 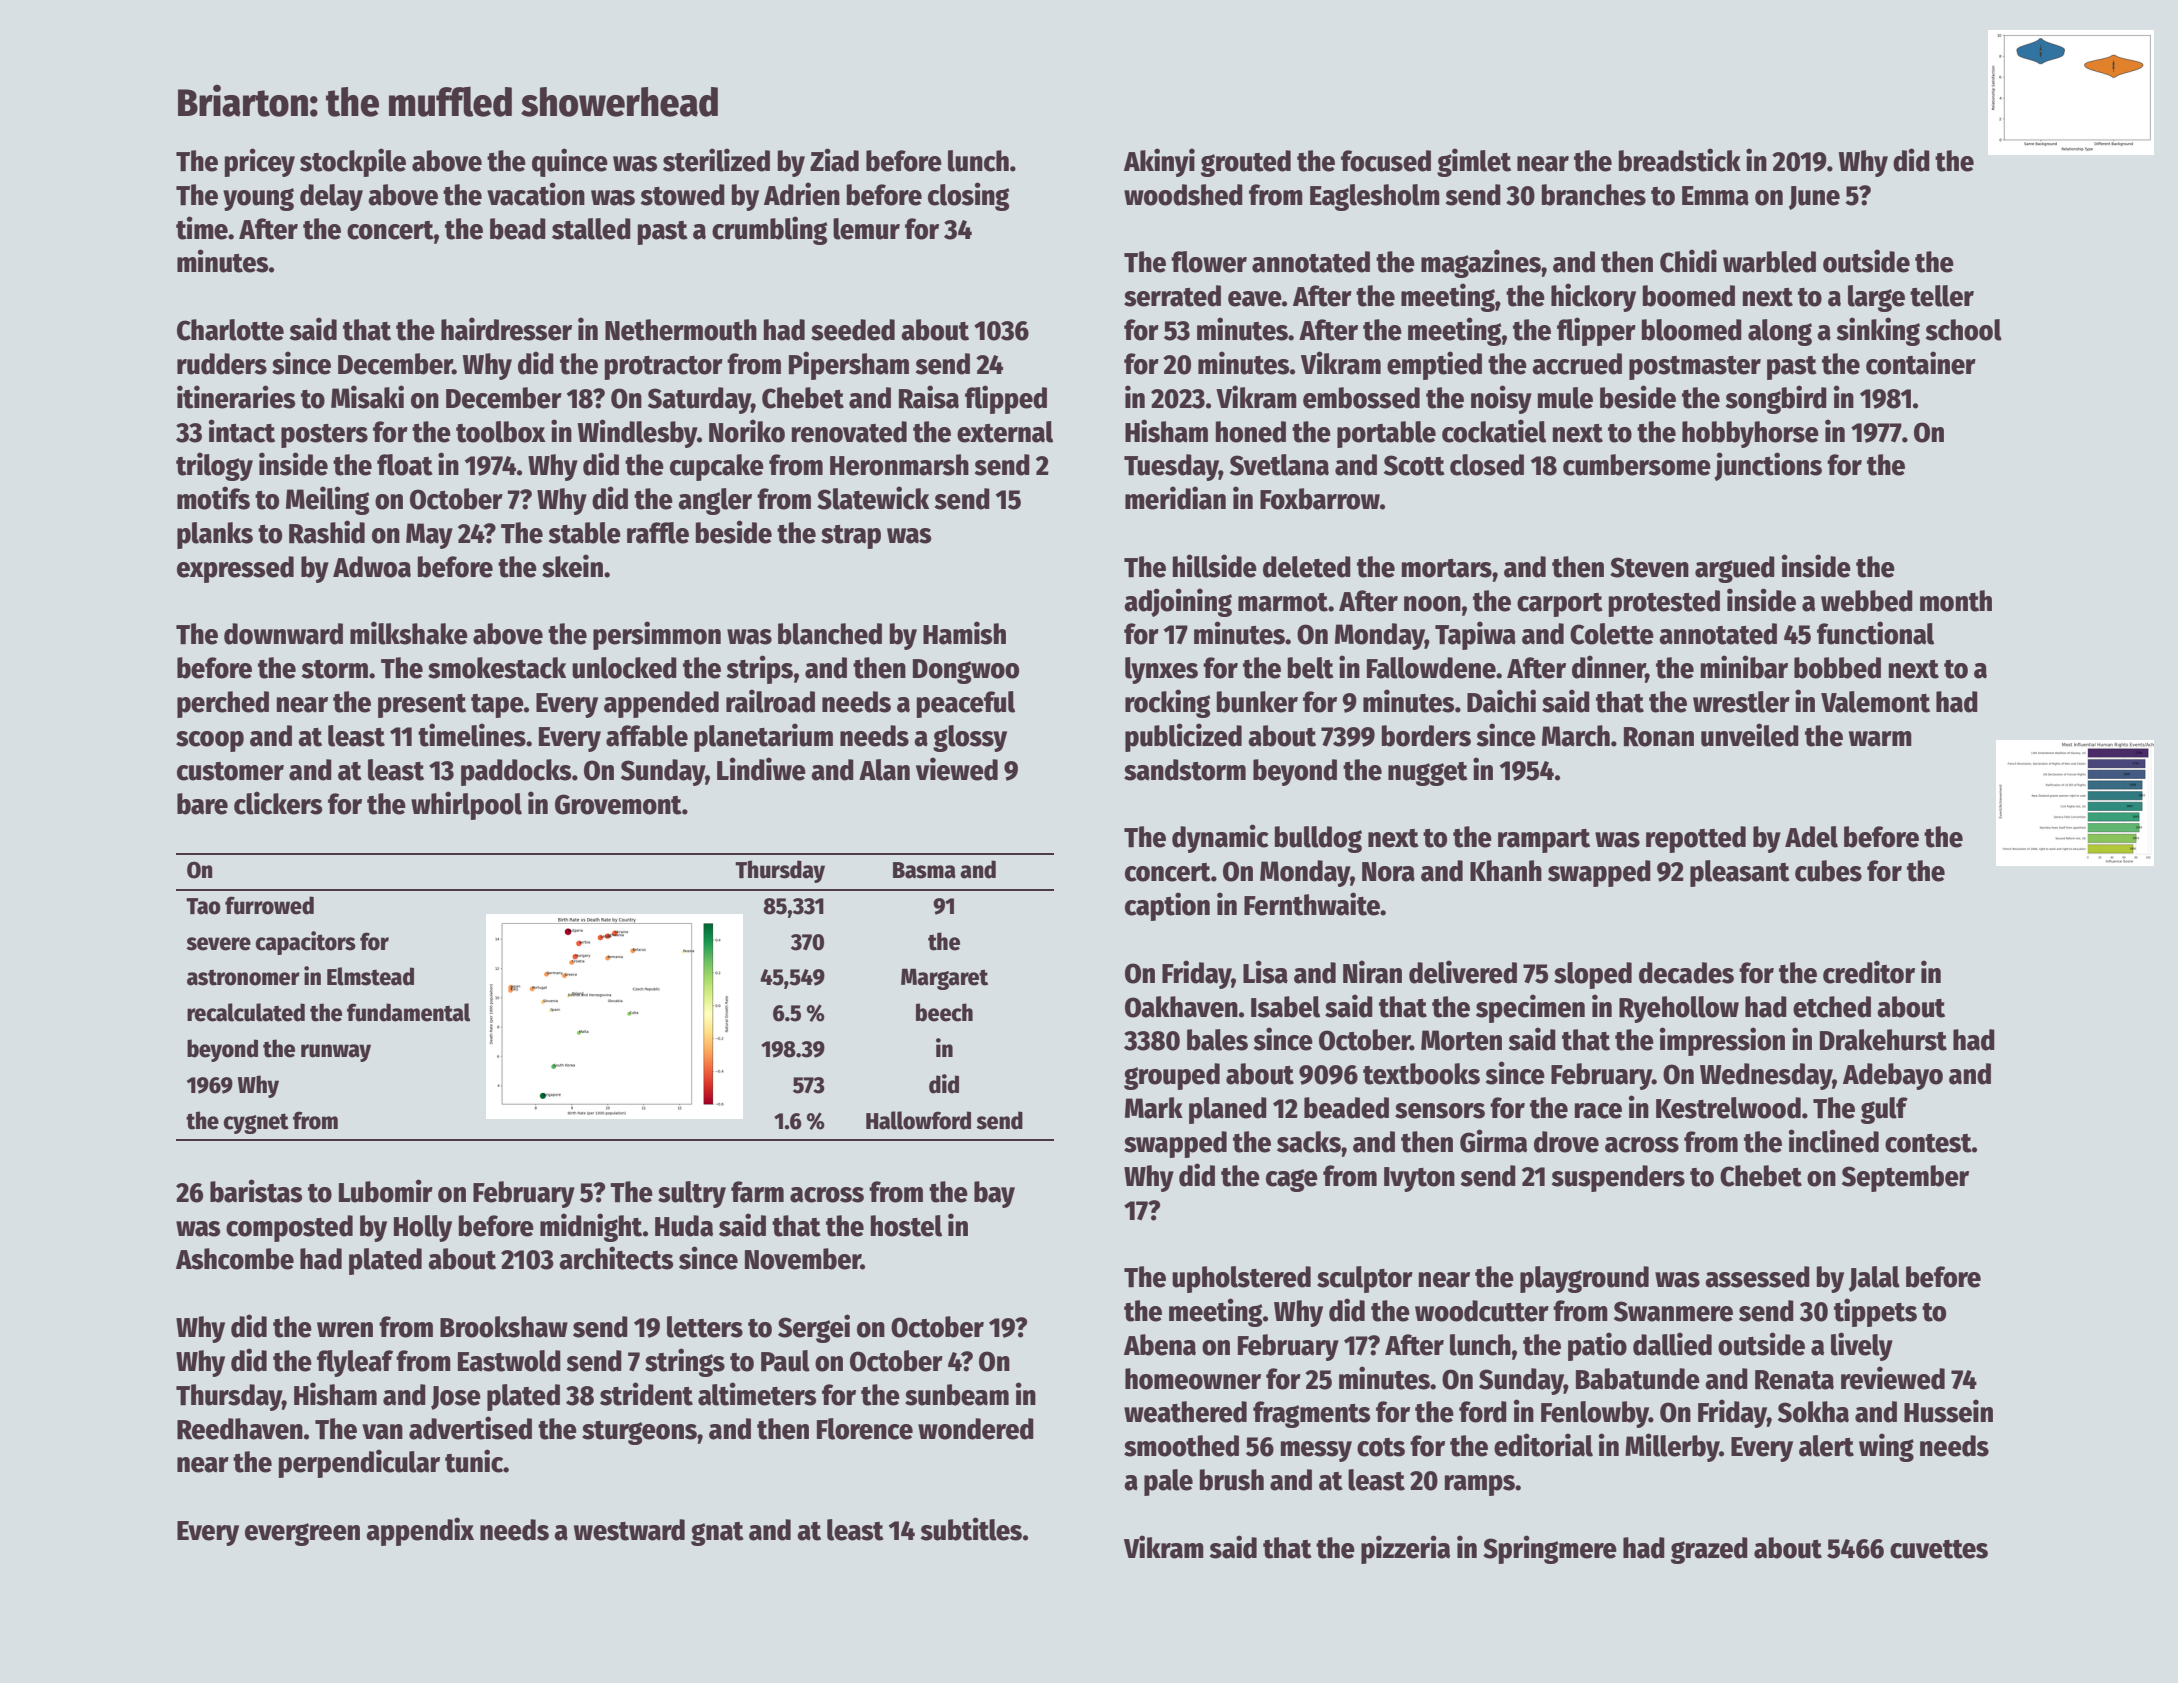 What do you see at coordinates (420, 1531) in the screenshot?
I see `appendix` at bounding box center [420, 1531].
